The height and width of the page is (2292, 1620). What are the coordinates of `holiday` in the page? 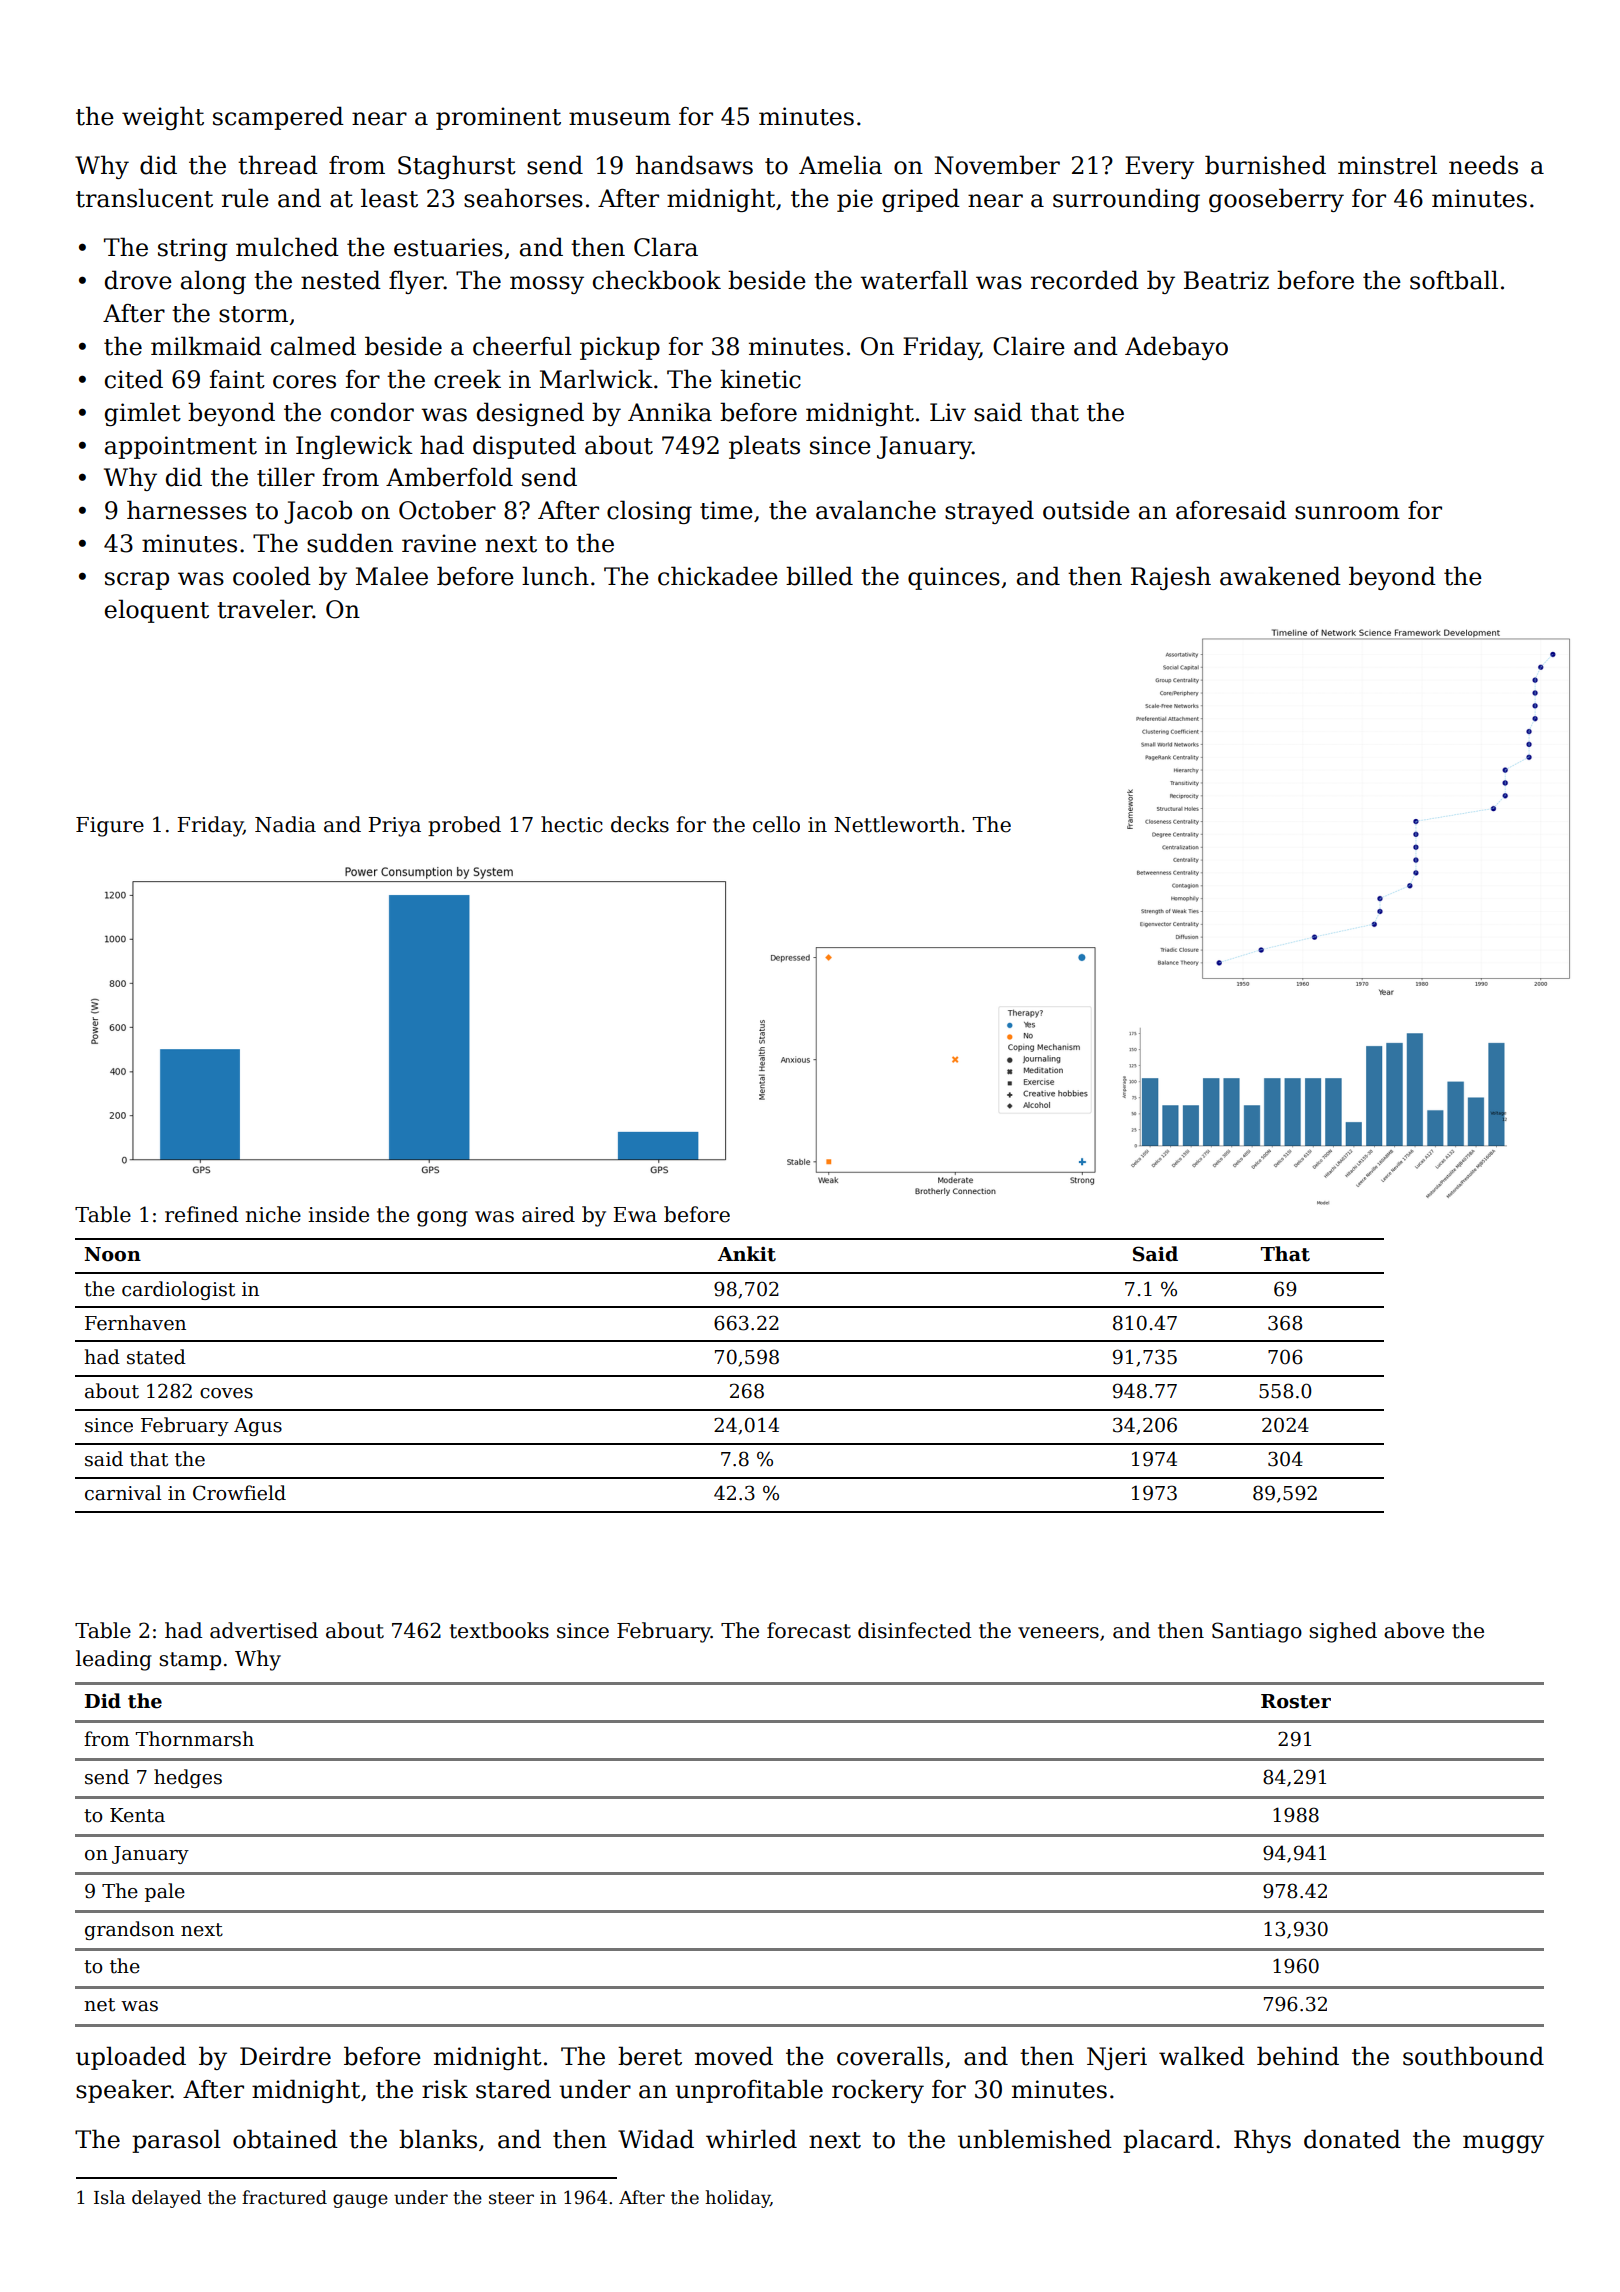 It's located at (737, 2199).
